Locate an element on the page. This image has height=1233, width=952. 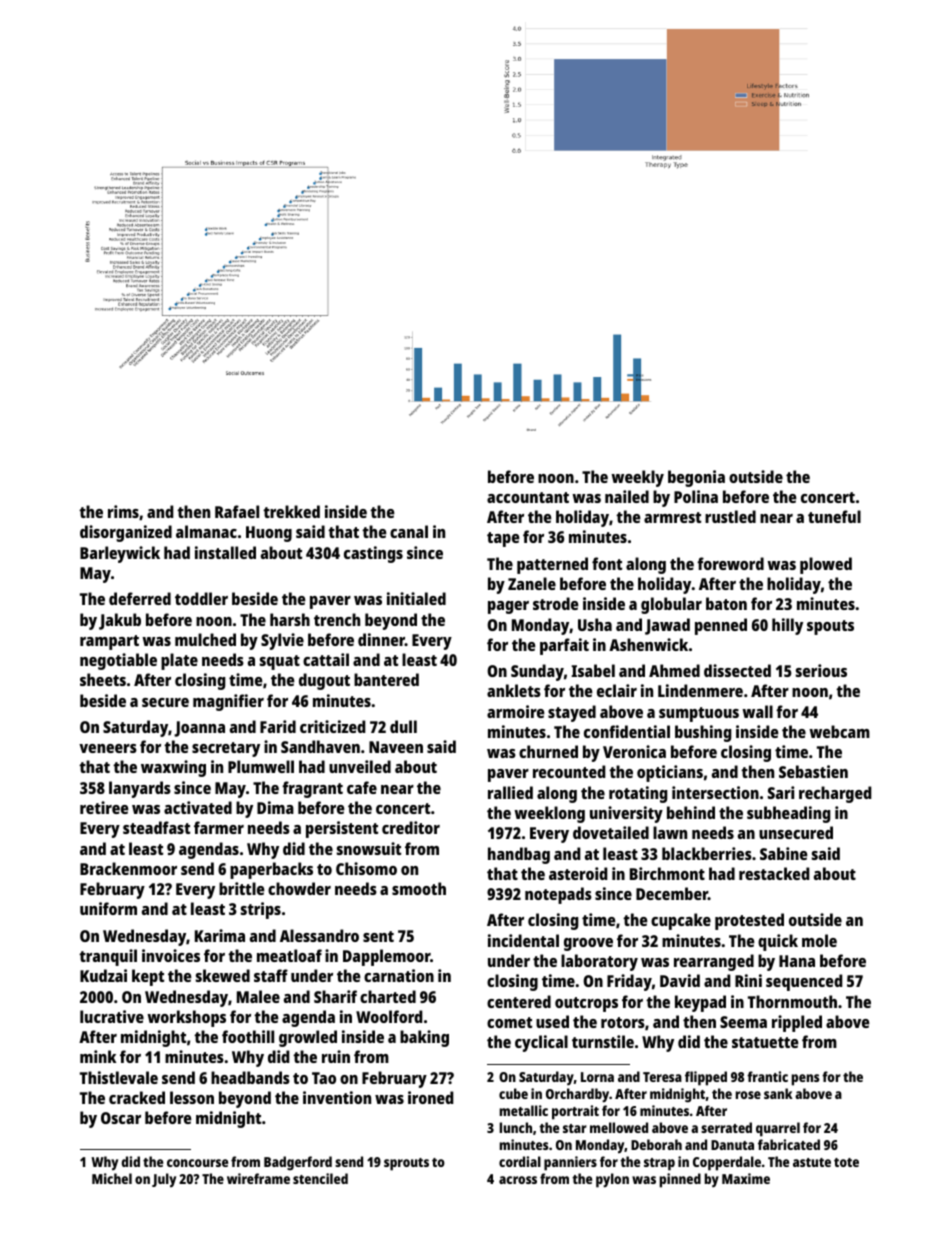
Dapplemoor is located at coordinates (386, 957).
